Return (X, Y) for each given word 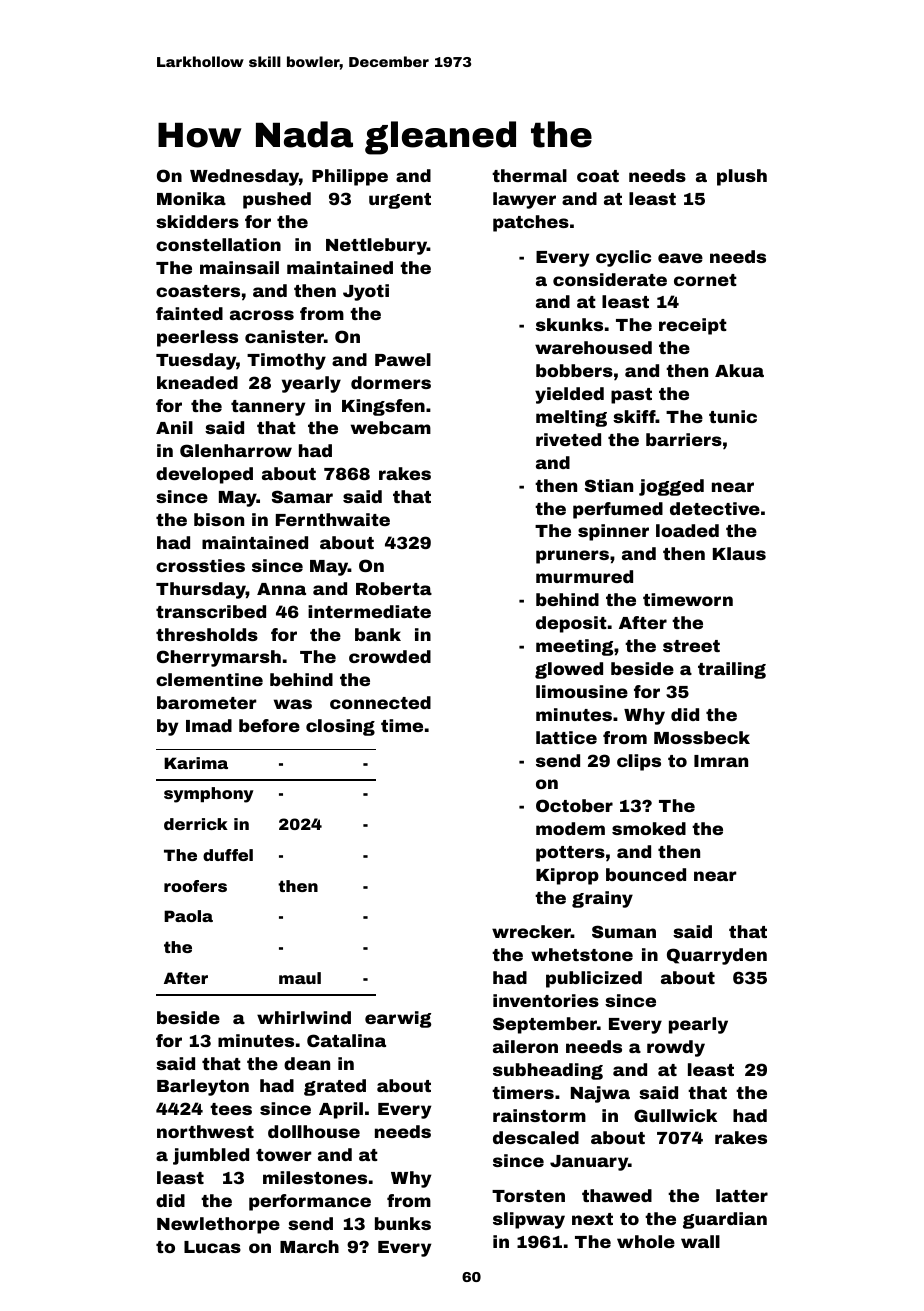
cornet (705, 280)
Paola (188, 916)
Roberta (394, 588)
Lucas (212, 1247)
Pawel (403, 359)
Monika (191, 198)
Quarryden (717, 956)
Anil (174, 427)
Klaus (739, 553)
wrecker (531, 931)
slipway (529, 1220)
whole (646, 1241)
